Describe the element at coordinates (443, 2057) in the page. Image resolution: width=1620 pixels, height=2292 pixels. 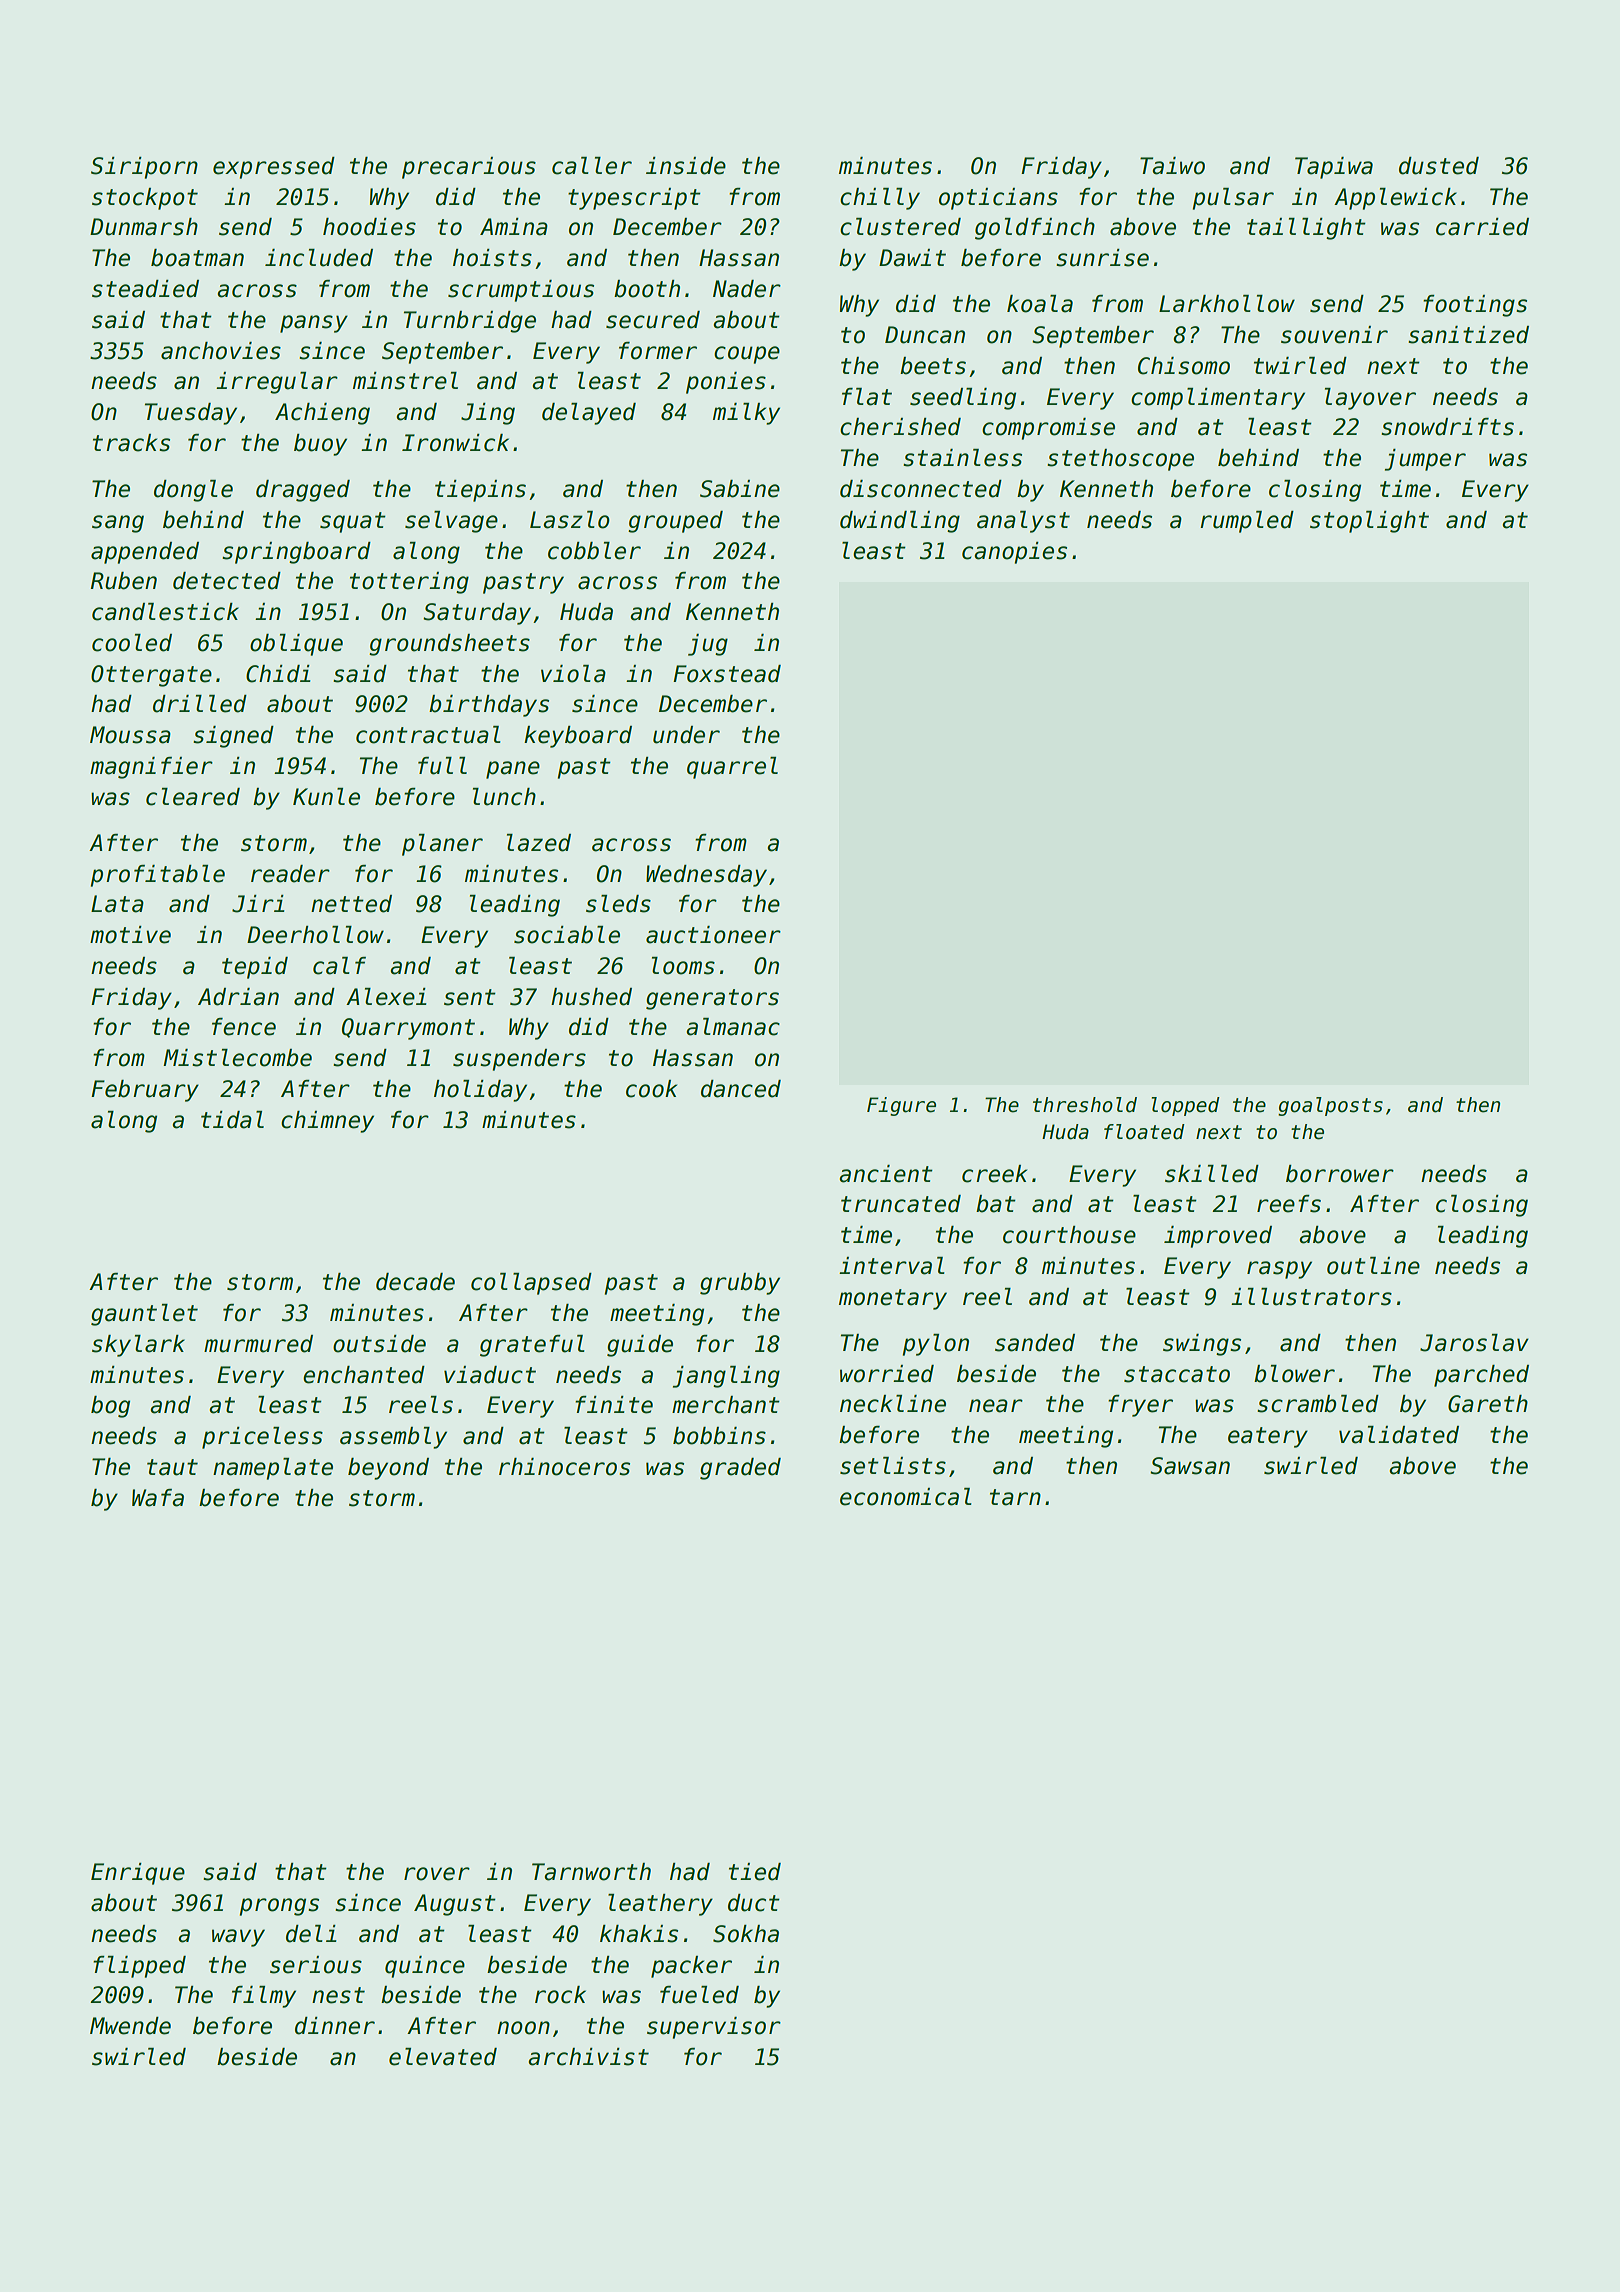
I see `elevated` at that location.
